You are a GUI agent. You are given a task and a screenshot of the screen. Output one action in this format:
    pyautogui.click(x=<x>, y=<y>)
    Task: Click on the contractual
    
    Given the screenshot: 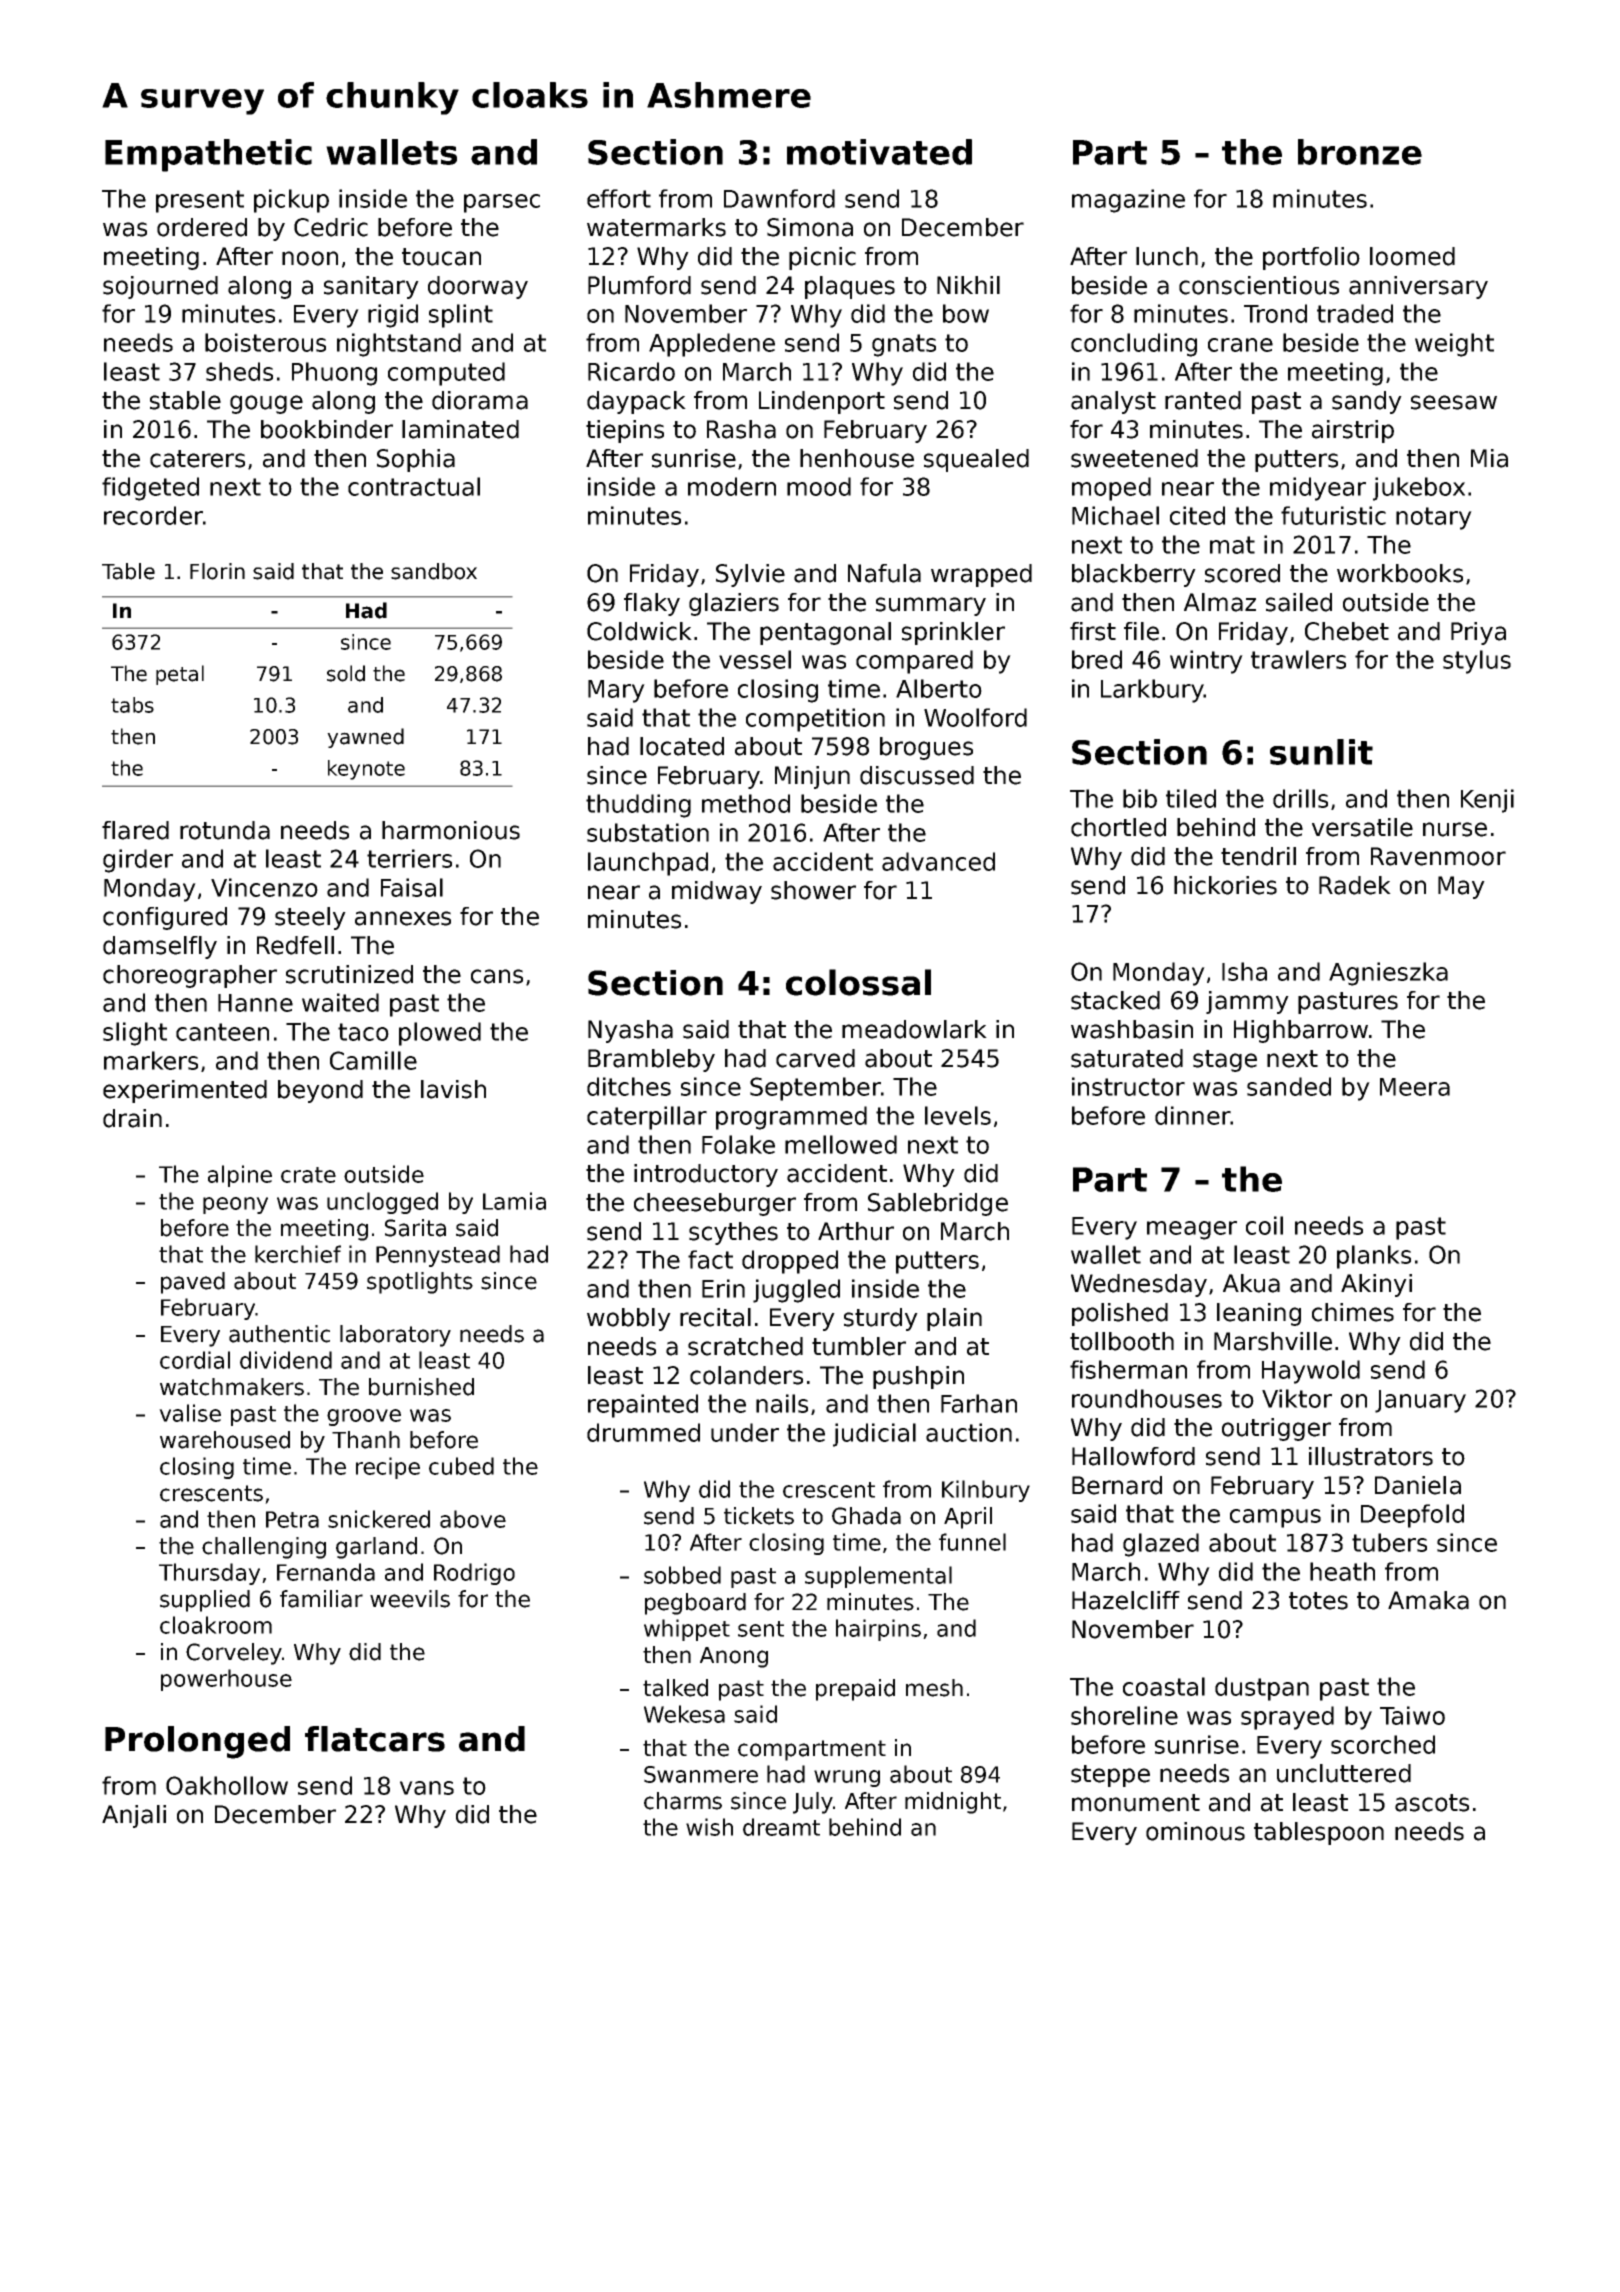 What is the action you would take?
    pyautogui.click(x=414, y=486)
